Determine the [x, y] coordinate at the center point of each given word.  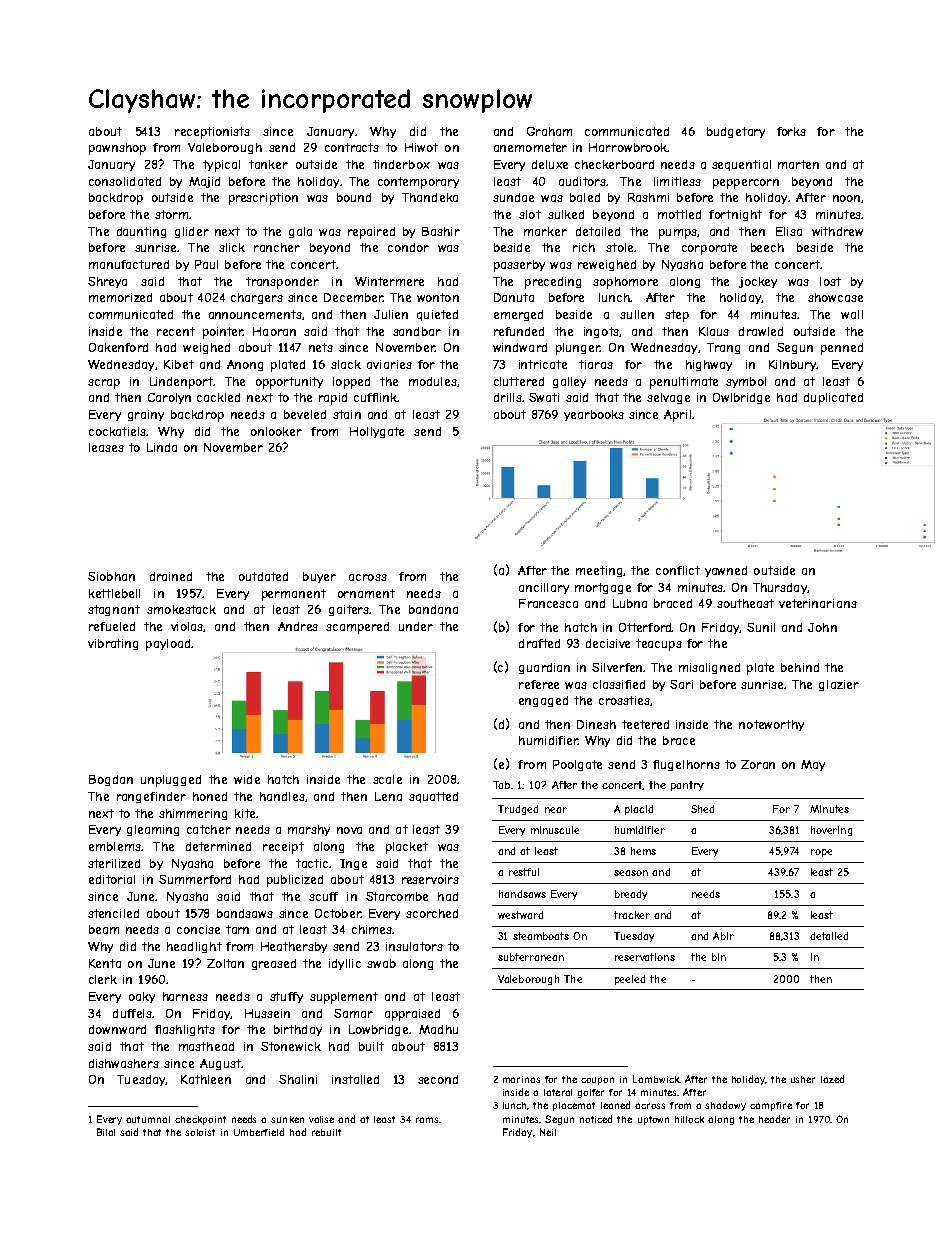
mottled [679, 214]
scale [387, 779]
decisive [608, 643]
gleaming [153, 830]
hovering [831, 831]
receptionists [212, 133]
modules [433, 381]
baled [585, 197]
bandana [433, 609]
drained [171, 576]
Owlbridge [741, 398]
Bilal [106, 1132]
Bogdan [111, 780]
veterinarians [818, 603]
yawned [726, 571]
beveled [305, 414]
